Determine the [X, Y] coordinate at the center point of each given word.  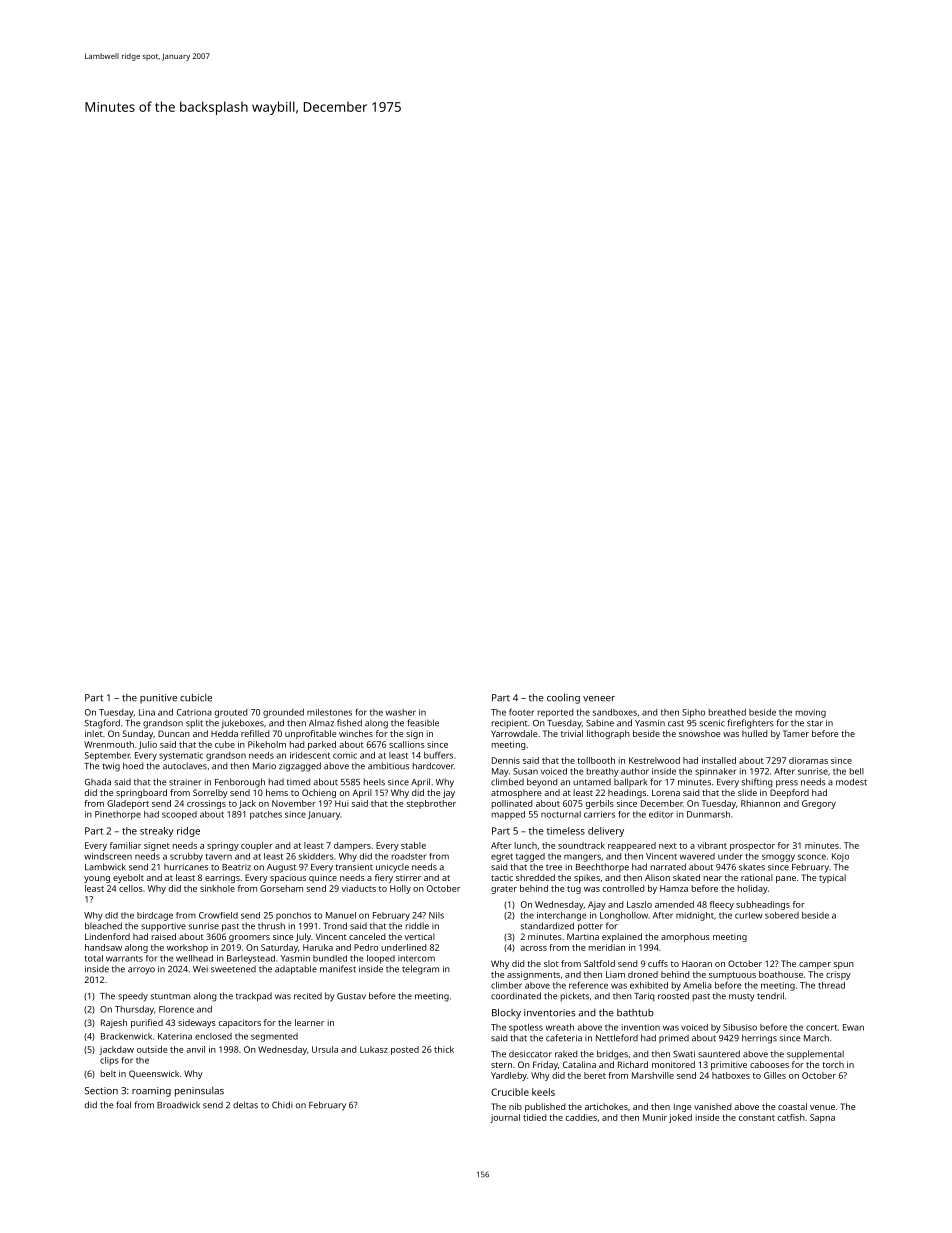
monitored [673, 1064]
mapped [508, 815]
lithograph [608, 734]
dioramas [808, 760]
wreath [560, 1027]
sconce [812, 857]
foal [123, 1105]
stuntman [171, 996]
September [107, 756]
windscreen [108, 856]
